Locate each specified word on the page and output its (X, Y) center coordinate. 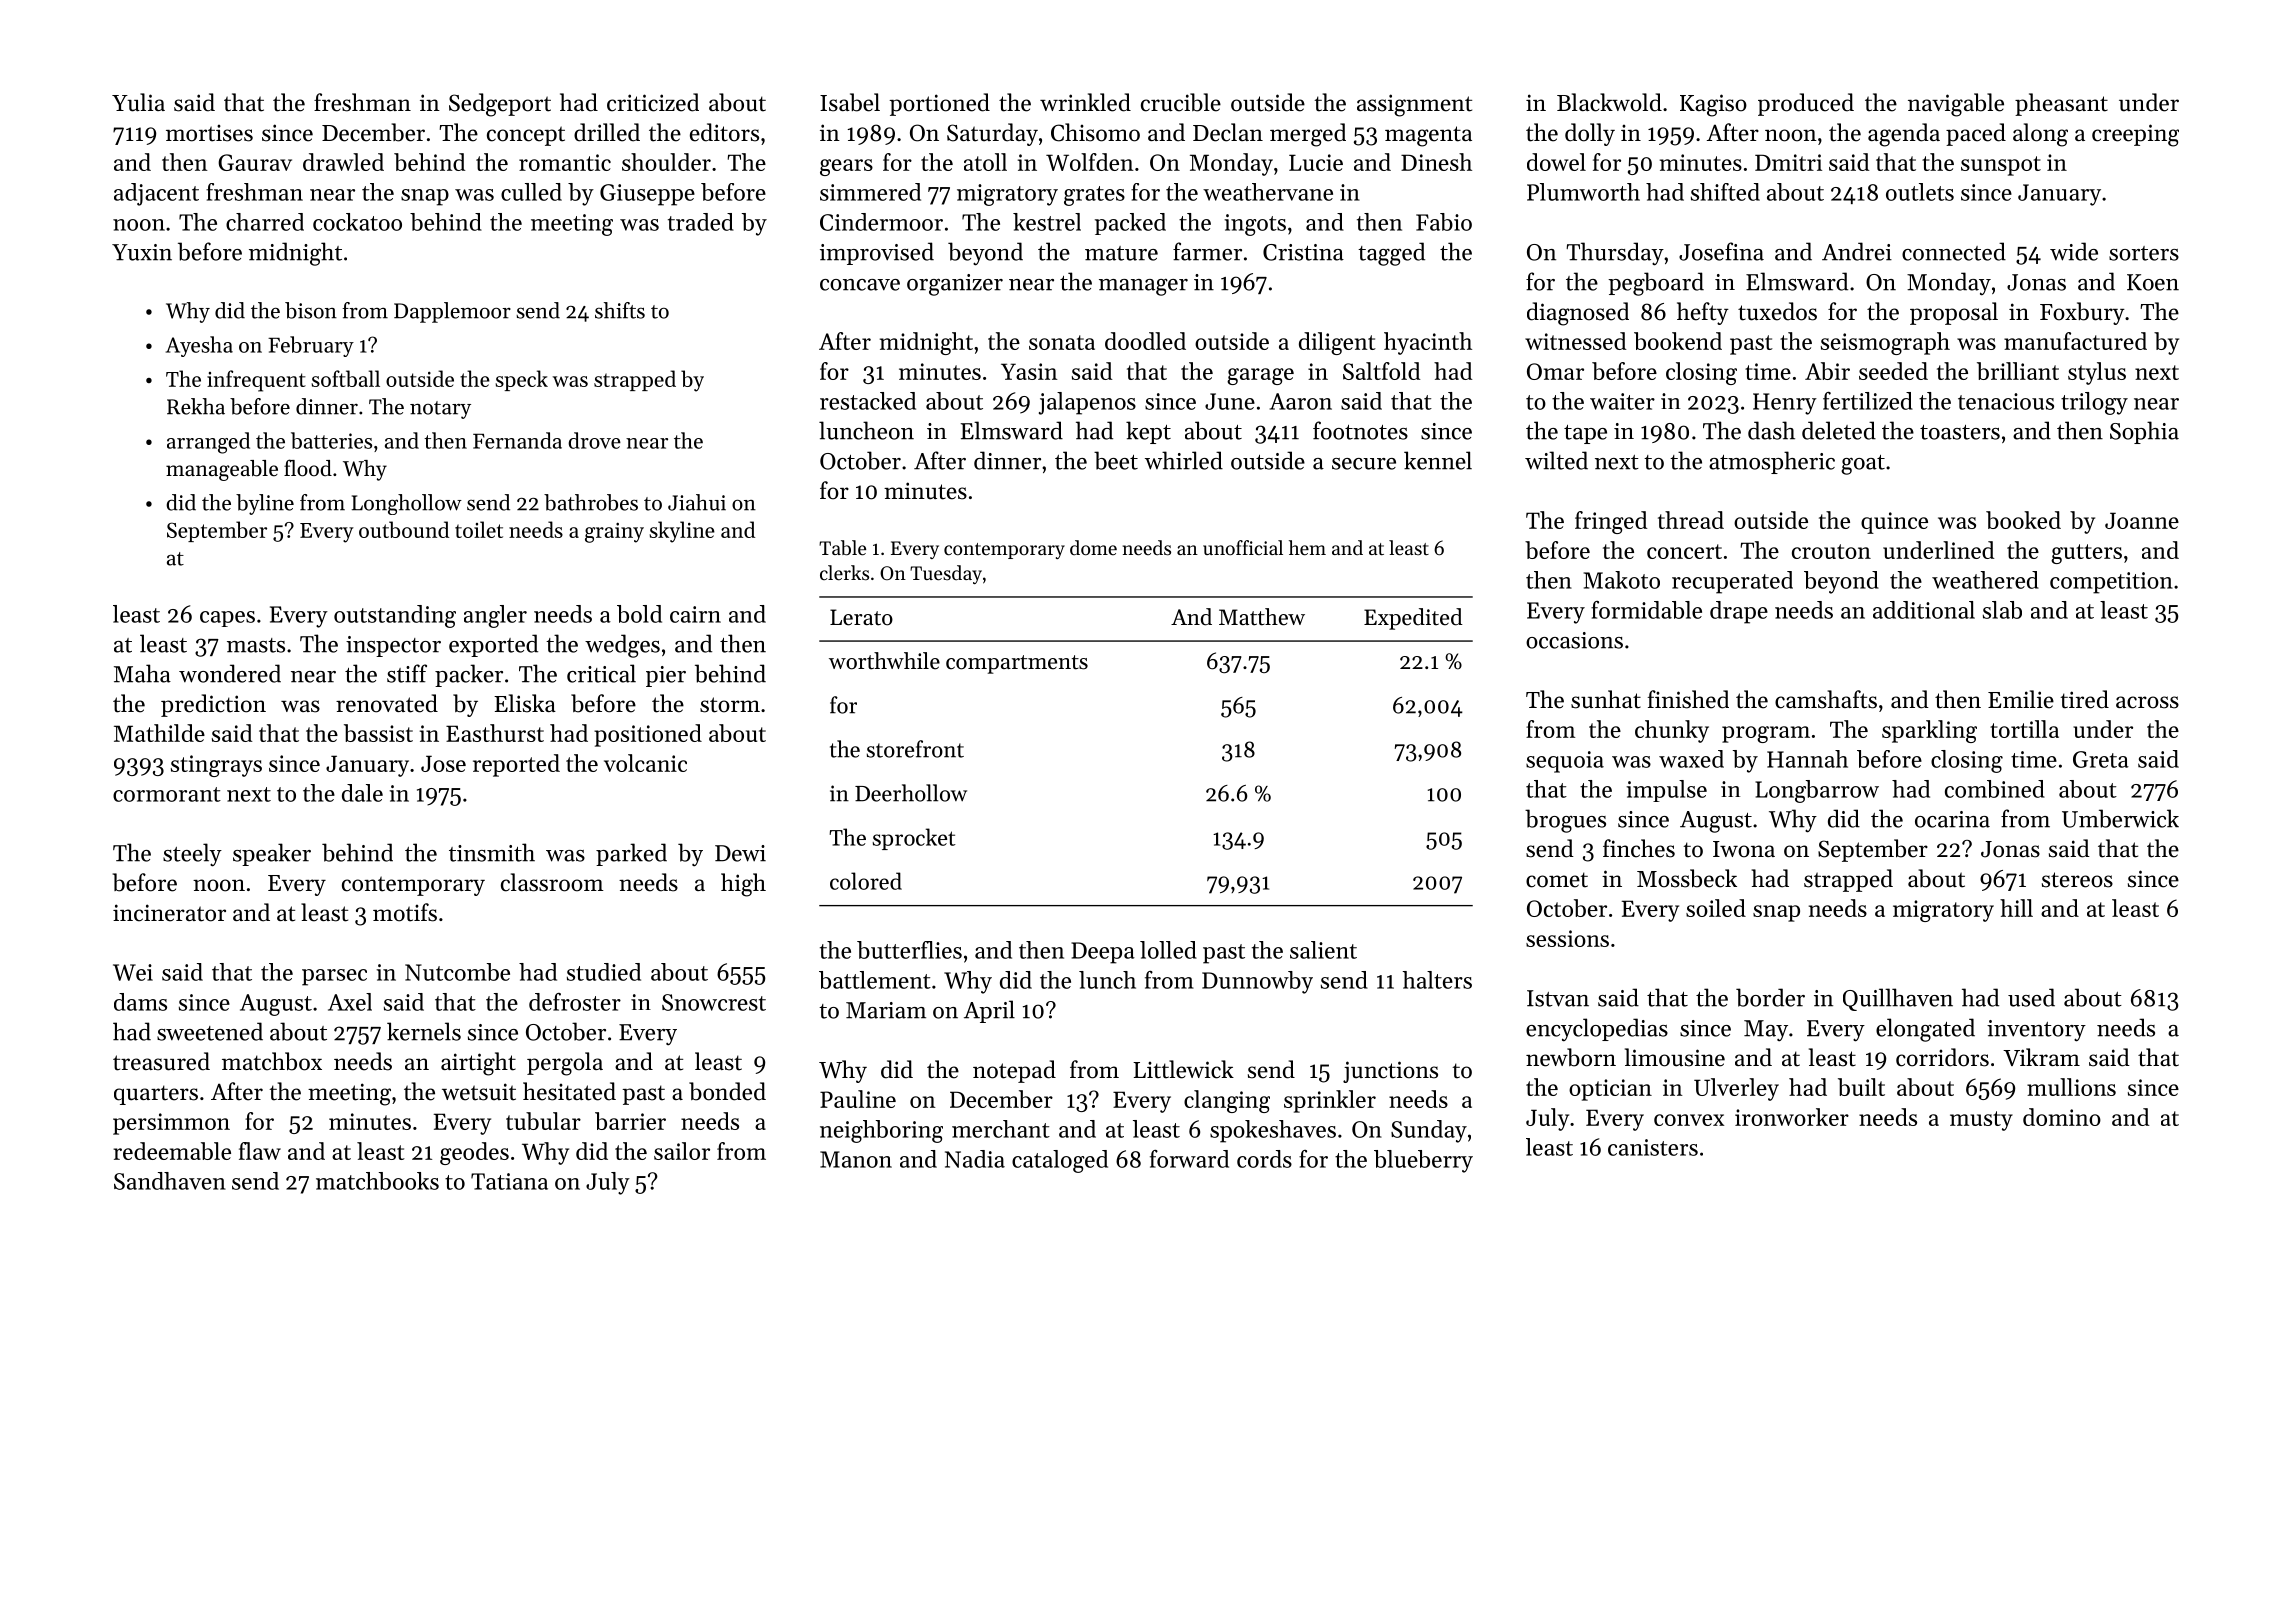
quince (1894, 523)
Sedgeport (500, 105)
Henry (1785, 404)
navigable (1956, 105)
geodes (474, 1153)
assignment (1414, 105)
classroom (552, 882)
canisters (1653, 1147)
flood (308, 468)
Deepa (1103, 953)
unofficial (1243, 547)
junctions (1390, 1072)
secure (1364, 464)
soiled (1716, 908)
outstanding (395, 616)
